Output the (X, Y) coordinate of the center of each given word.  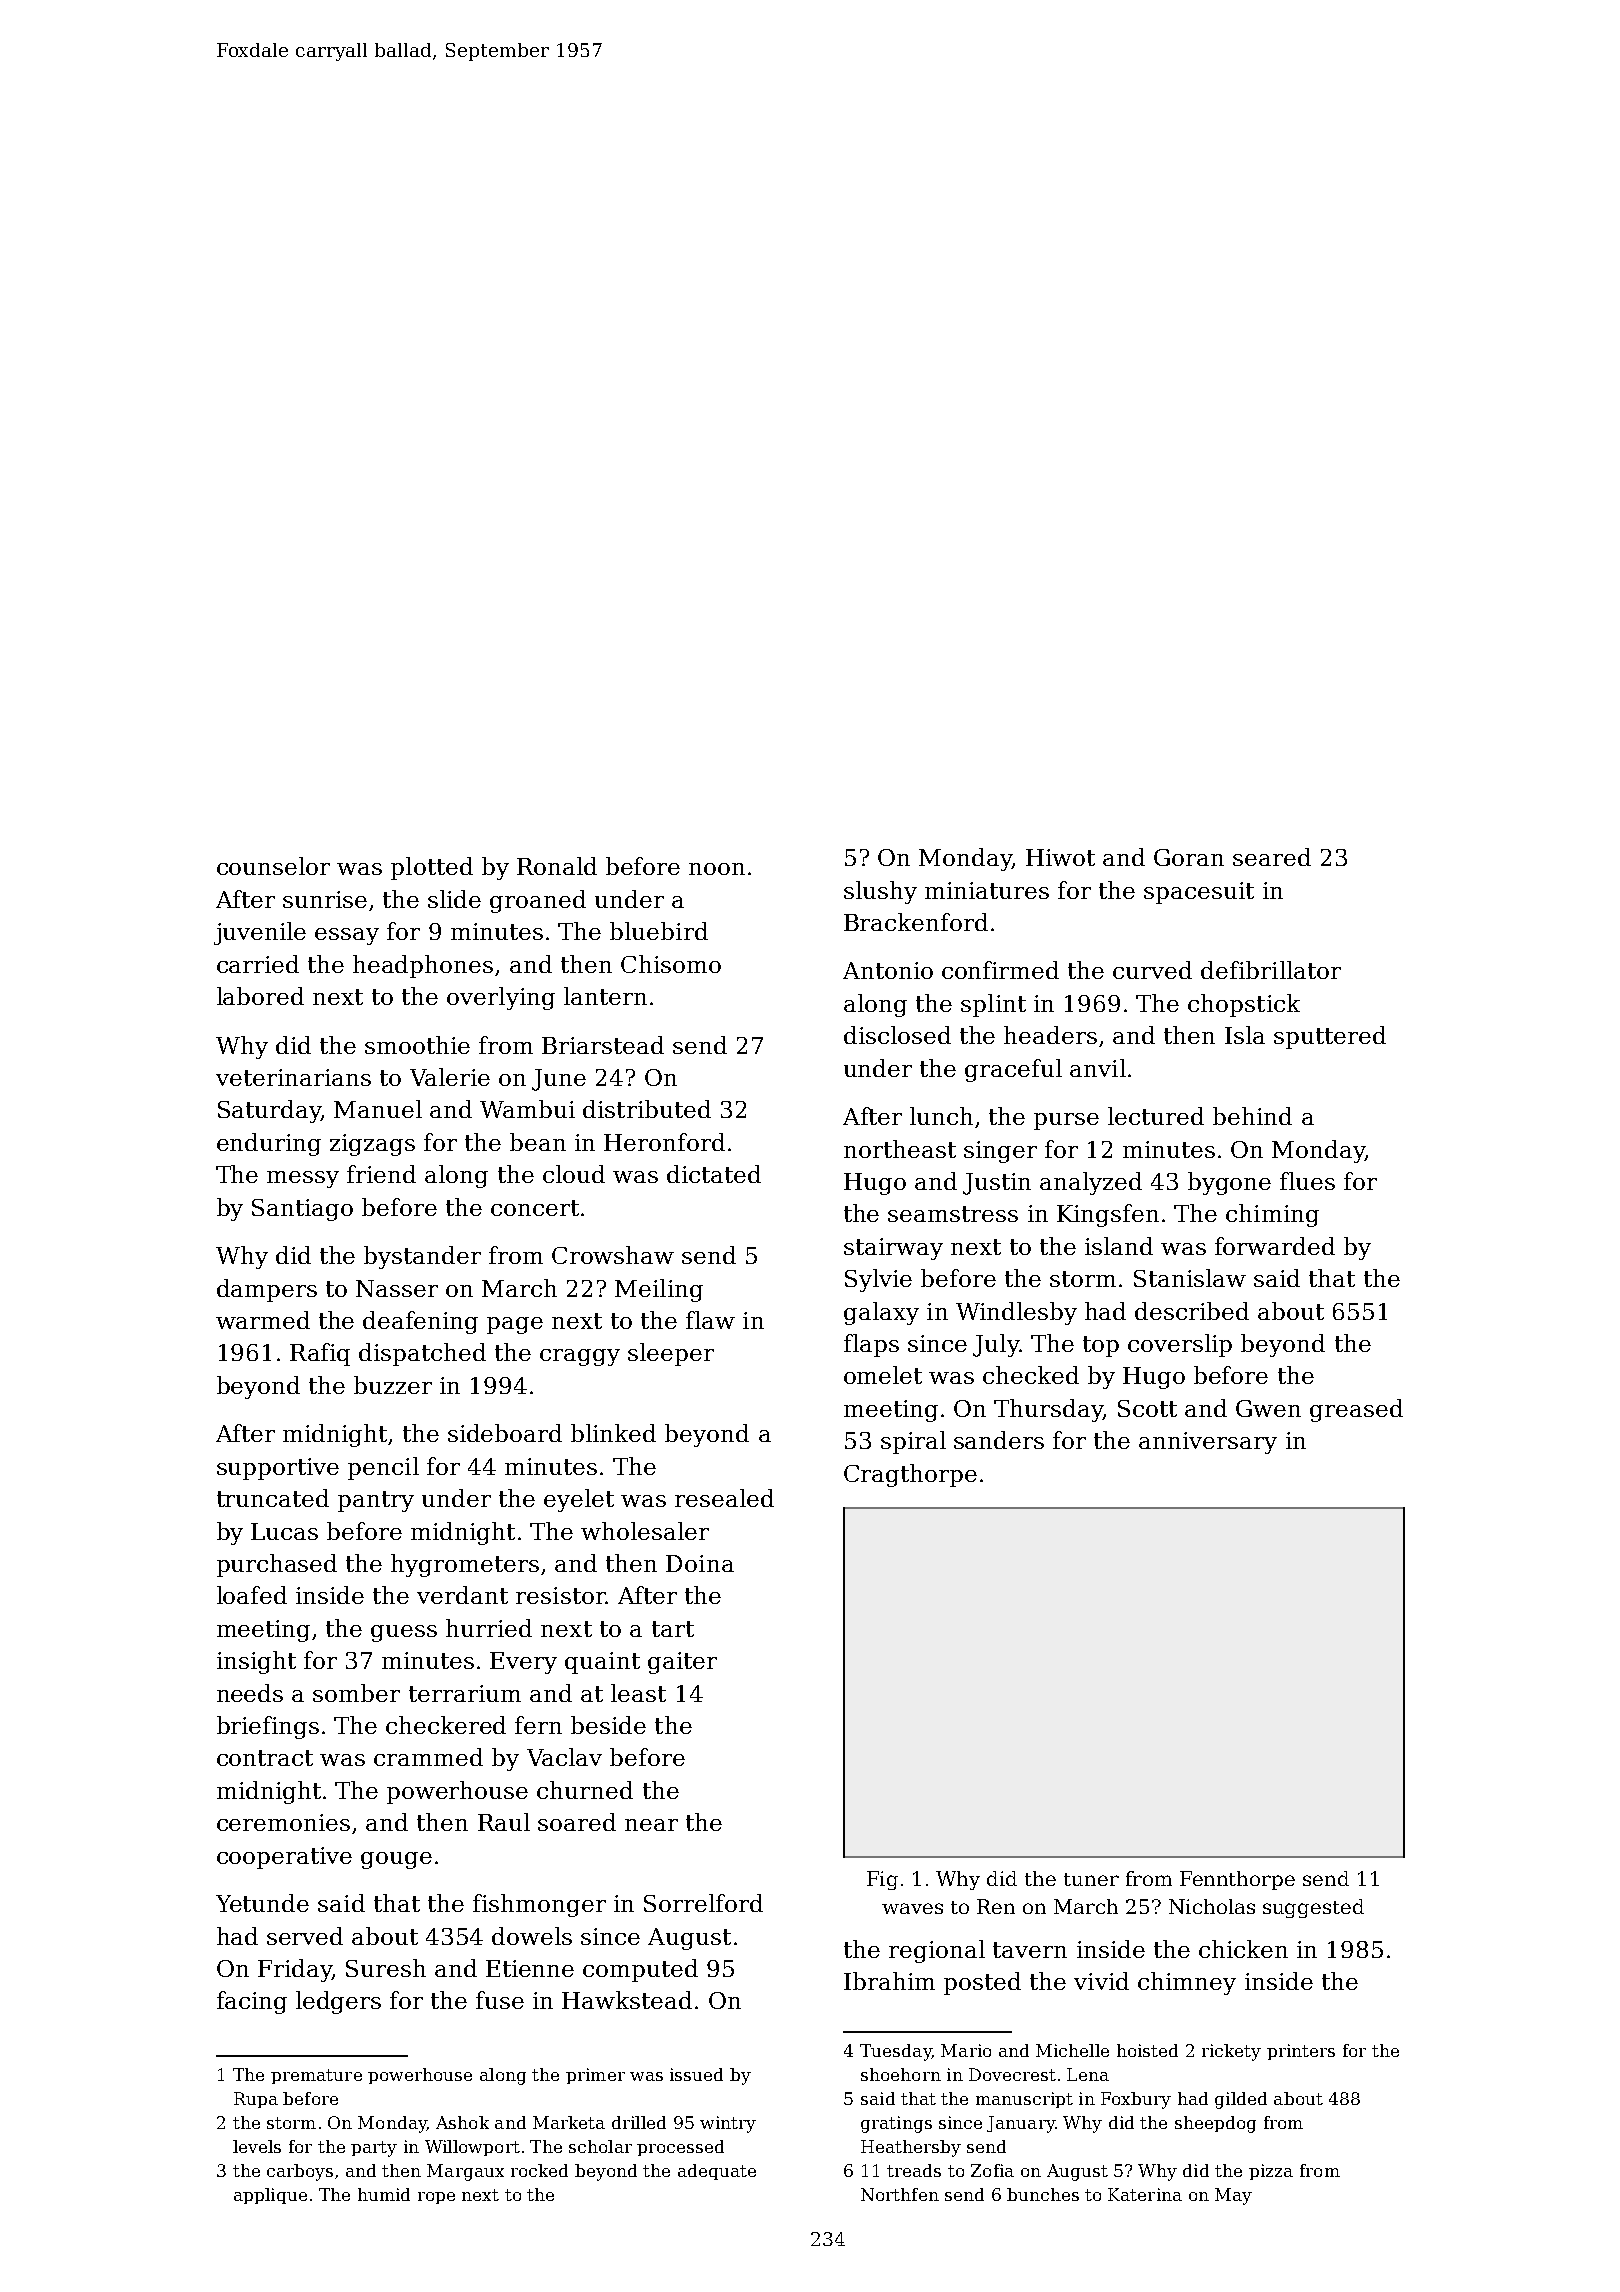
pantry (376, 1501)
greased (1356, 1410)
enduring (269, 1144)
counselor (273, 866)
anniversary (1208, 1443)
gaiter (682, 1663)
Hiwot (1060, 857)
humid (384, 2194)
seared (1272, 857)
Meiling (659, 1290)
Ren (996, 1906)
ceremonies (283, 1822)
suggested (1313, 1908)
